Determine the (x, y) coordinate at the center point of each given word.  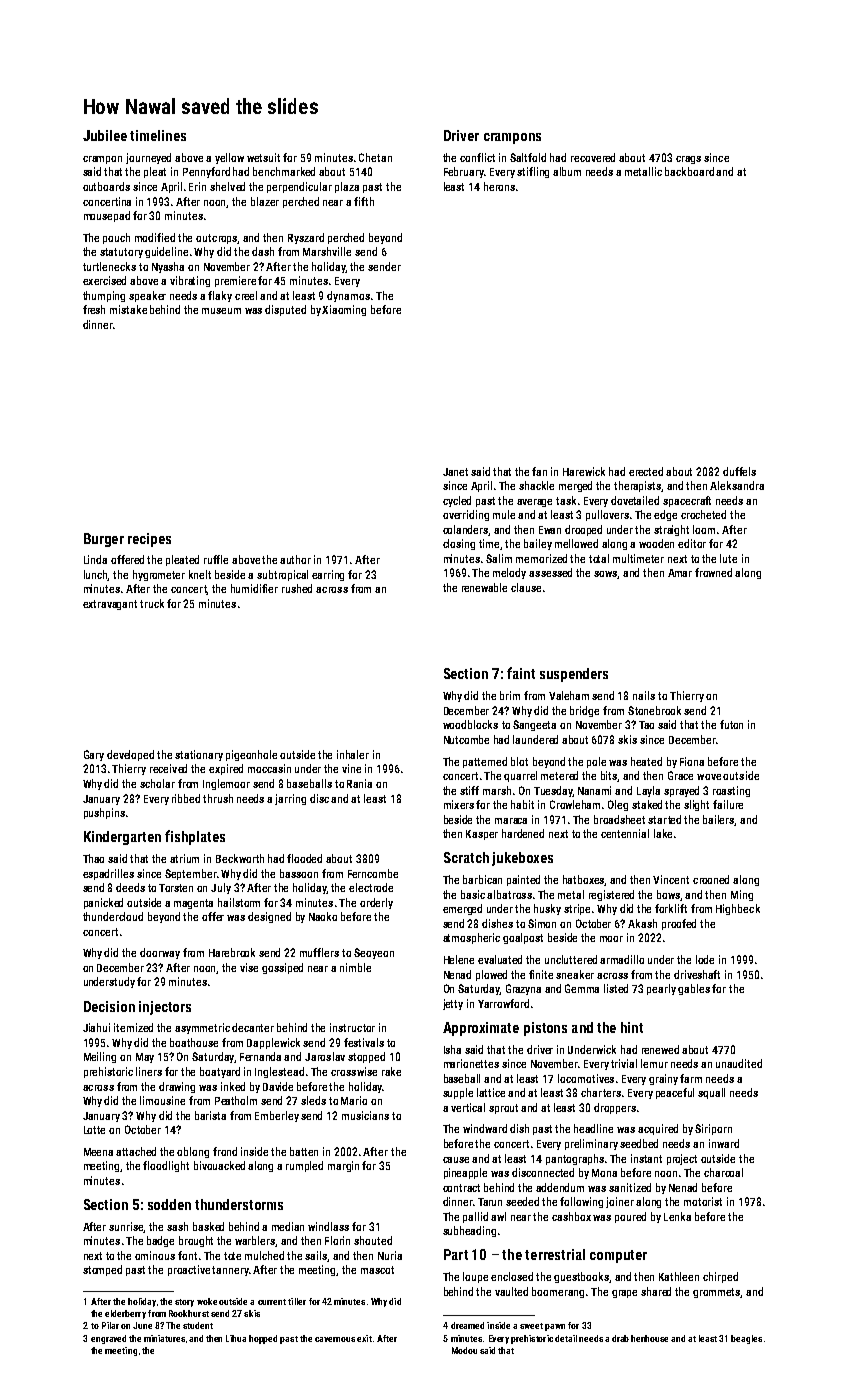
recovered (593, 157)
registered (611, 895)
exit (364, 1338)
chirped (720, 1277)
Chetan (375, 157)
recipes (149, 540)
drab (620, 1338)
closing (459, 544)
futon (731, 724)
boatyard (220, 1072)
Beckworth (240, 858)
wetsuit (263, 157)
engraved (108, 1339)
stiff (469, 790)
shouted (373, 1240)
